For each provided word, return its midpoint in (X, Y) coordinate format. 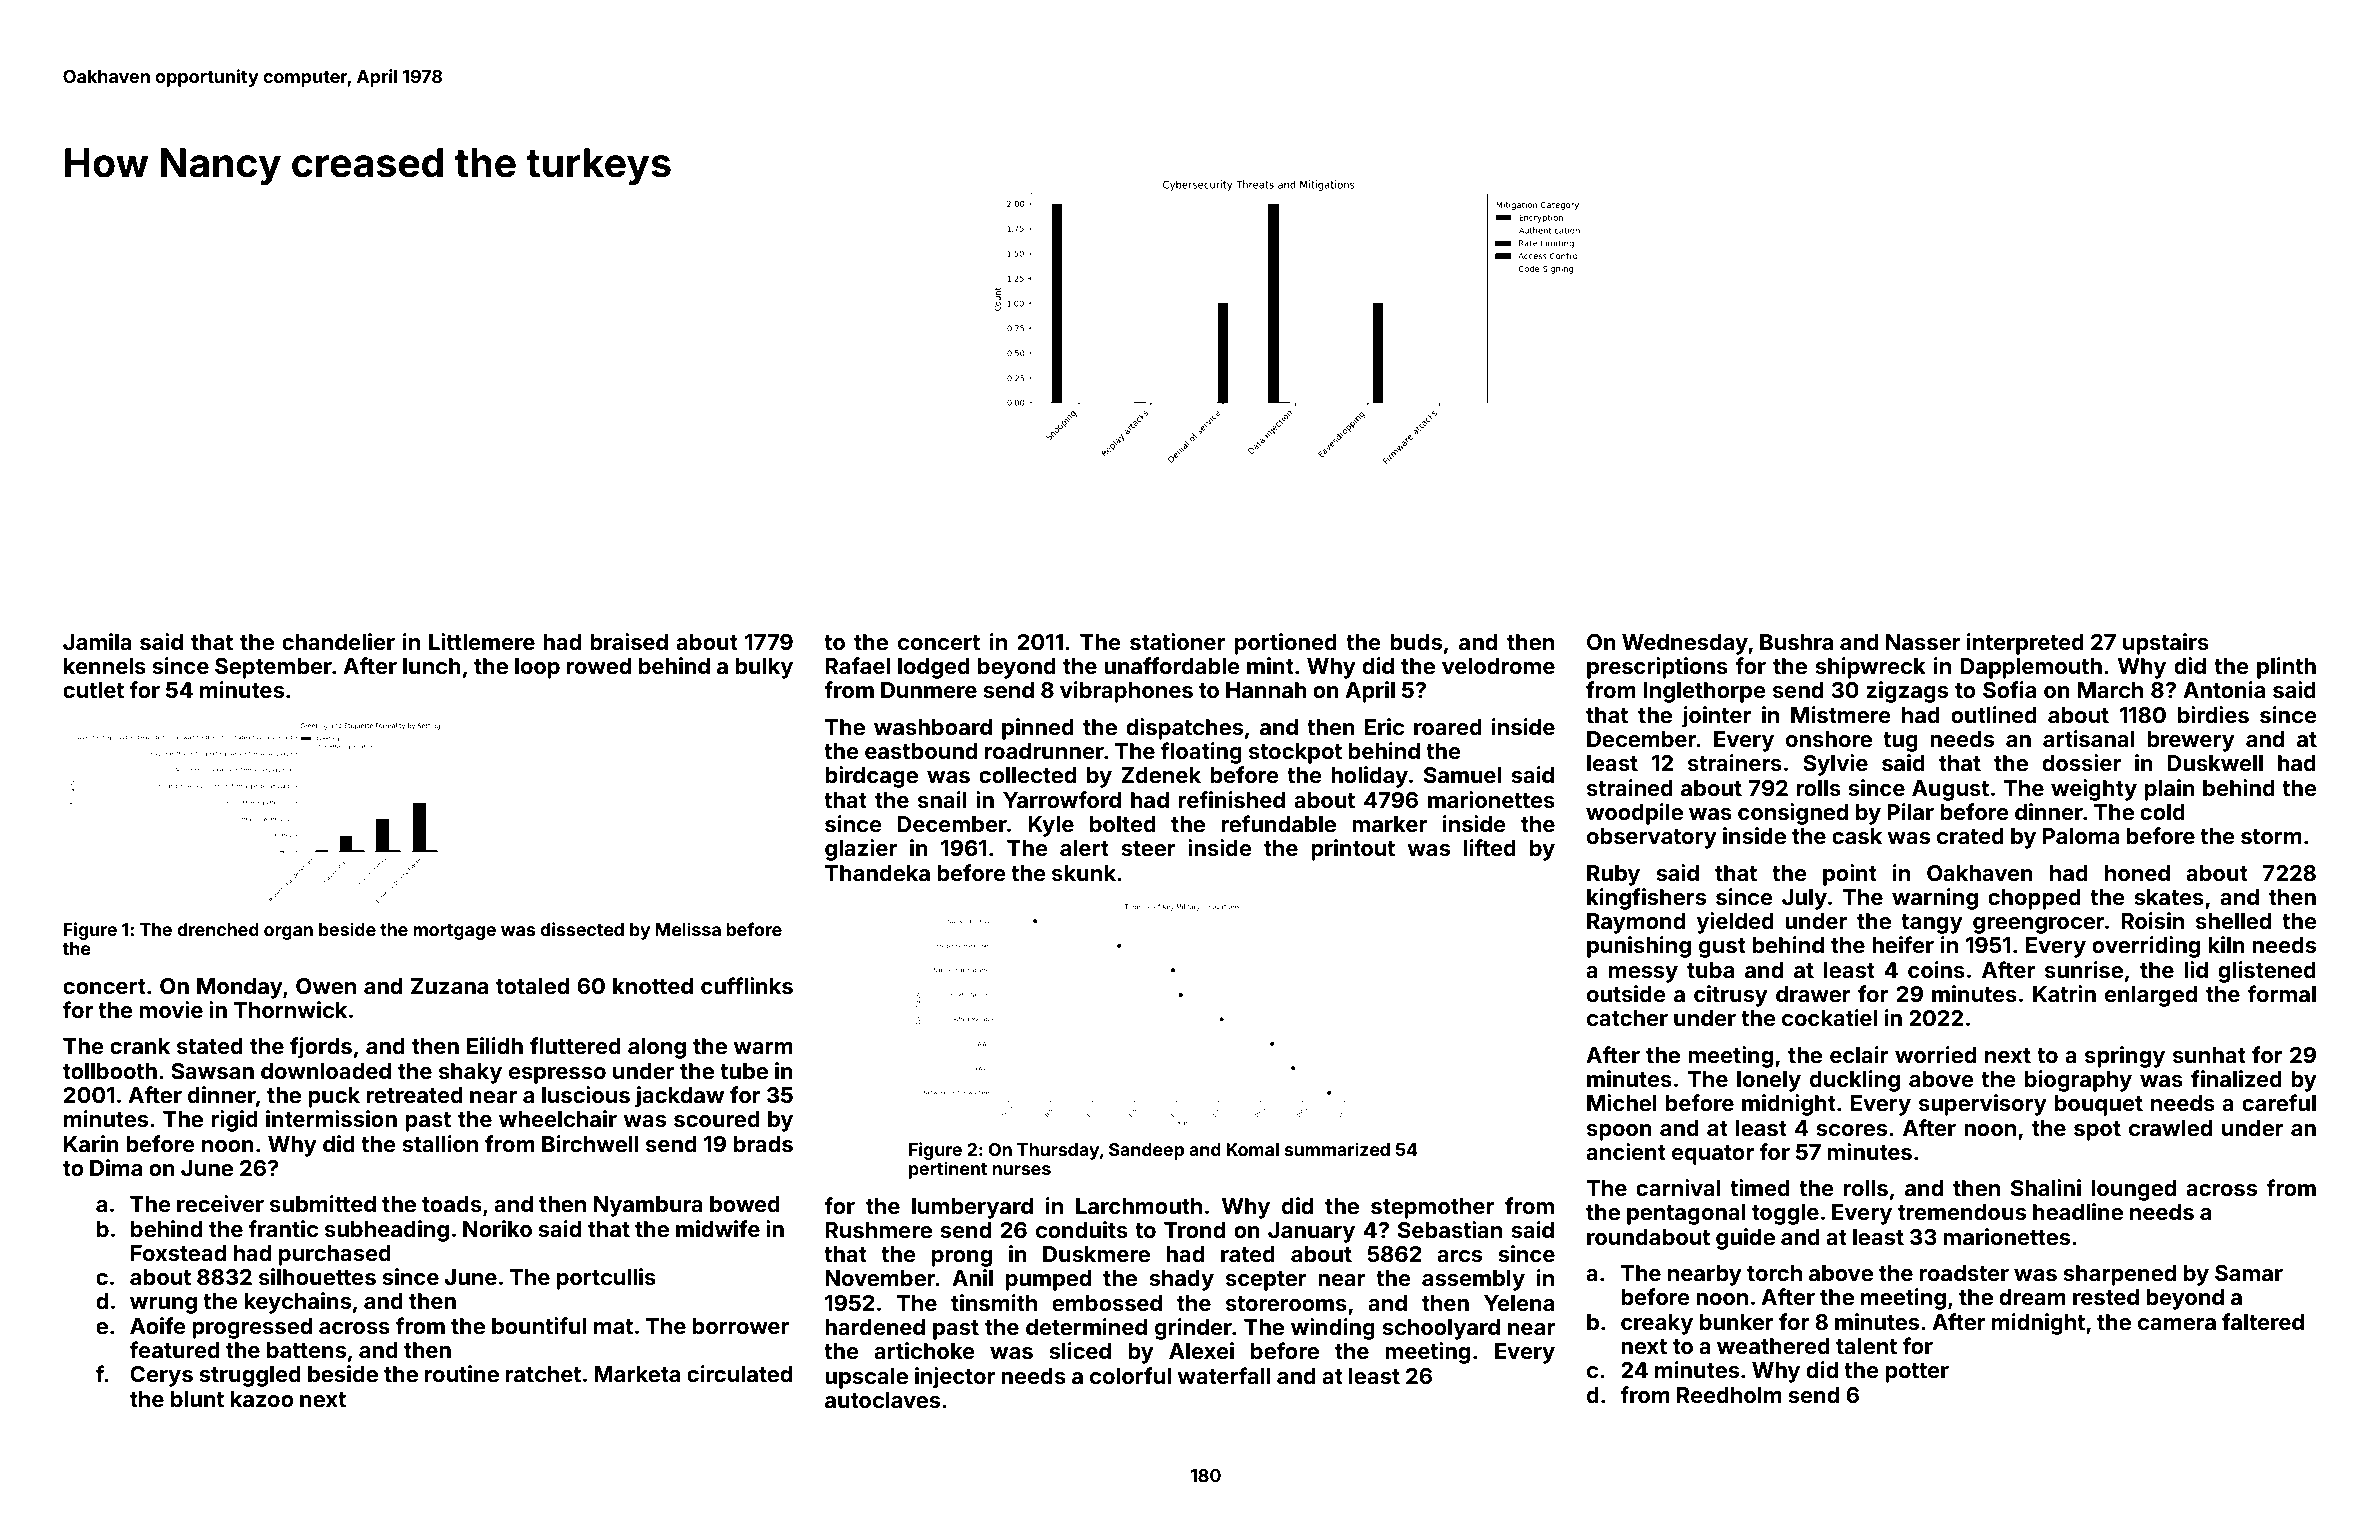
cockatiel (1829, 1017)
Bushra (1796, 642)
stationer (1177, 641)
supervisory (1983, 1105)
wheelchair (558, 1118)
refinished (1232, 799)
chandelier (338, 641)
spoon (1619, 1132)
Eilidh (495, 1045)
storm (2271, 836)
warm (763, 1048)
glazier (861, 850)
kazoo (262, 1399)
